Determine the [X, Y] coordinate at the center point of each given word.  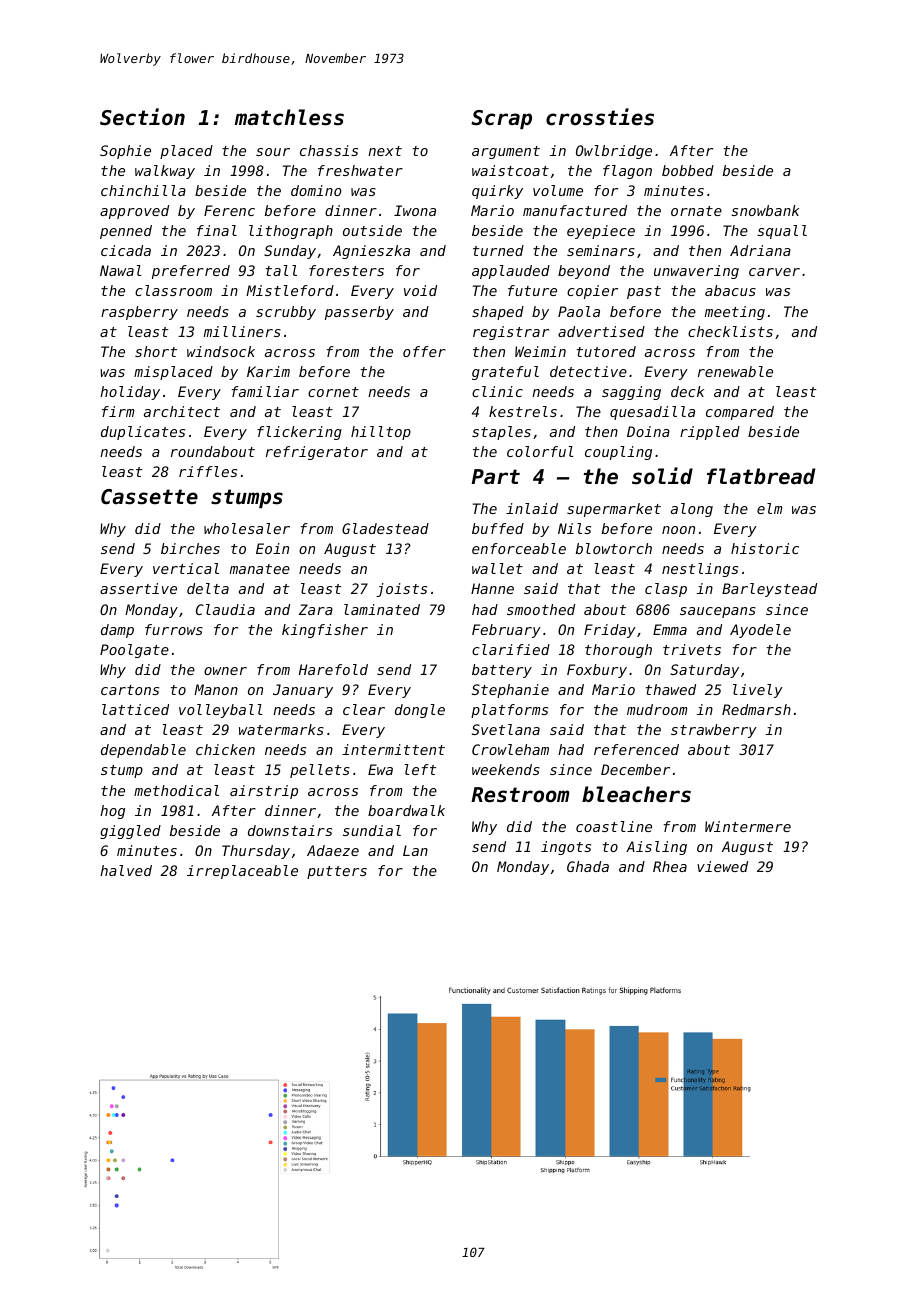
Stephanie [510, 691]
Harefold [333, 669]
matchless [289, 117]
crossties [600, 117]
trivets [692, 649]
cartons [130, 690]
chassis [329, 150]
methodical [176, 790]
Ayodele [760, 631]
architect [182, 411]
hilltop [381, 433]
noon [678, 530]
